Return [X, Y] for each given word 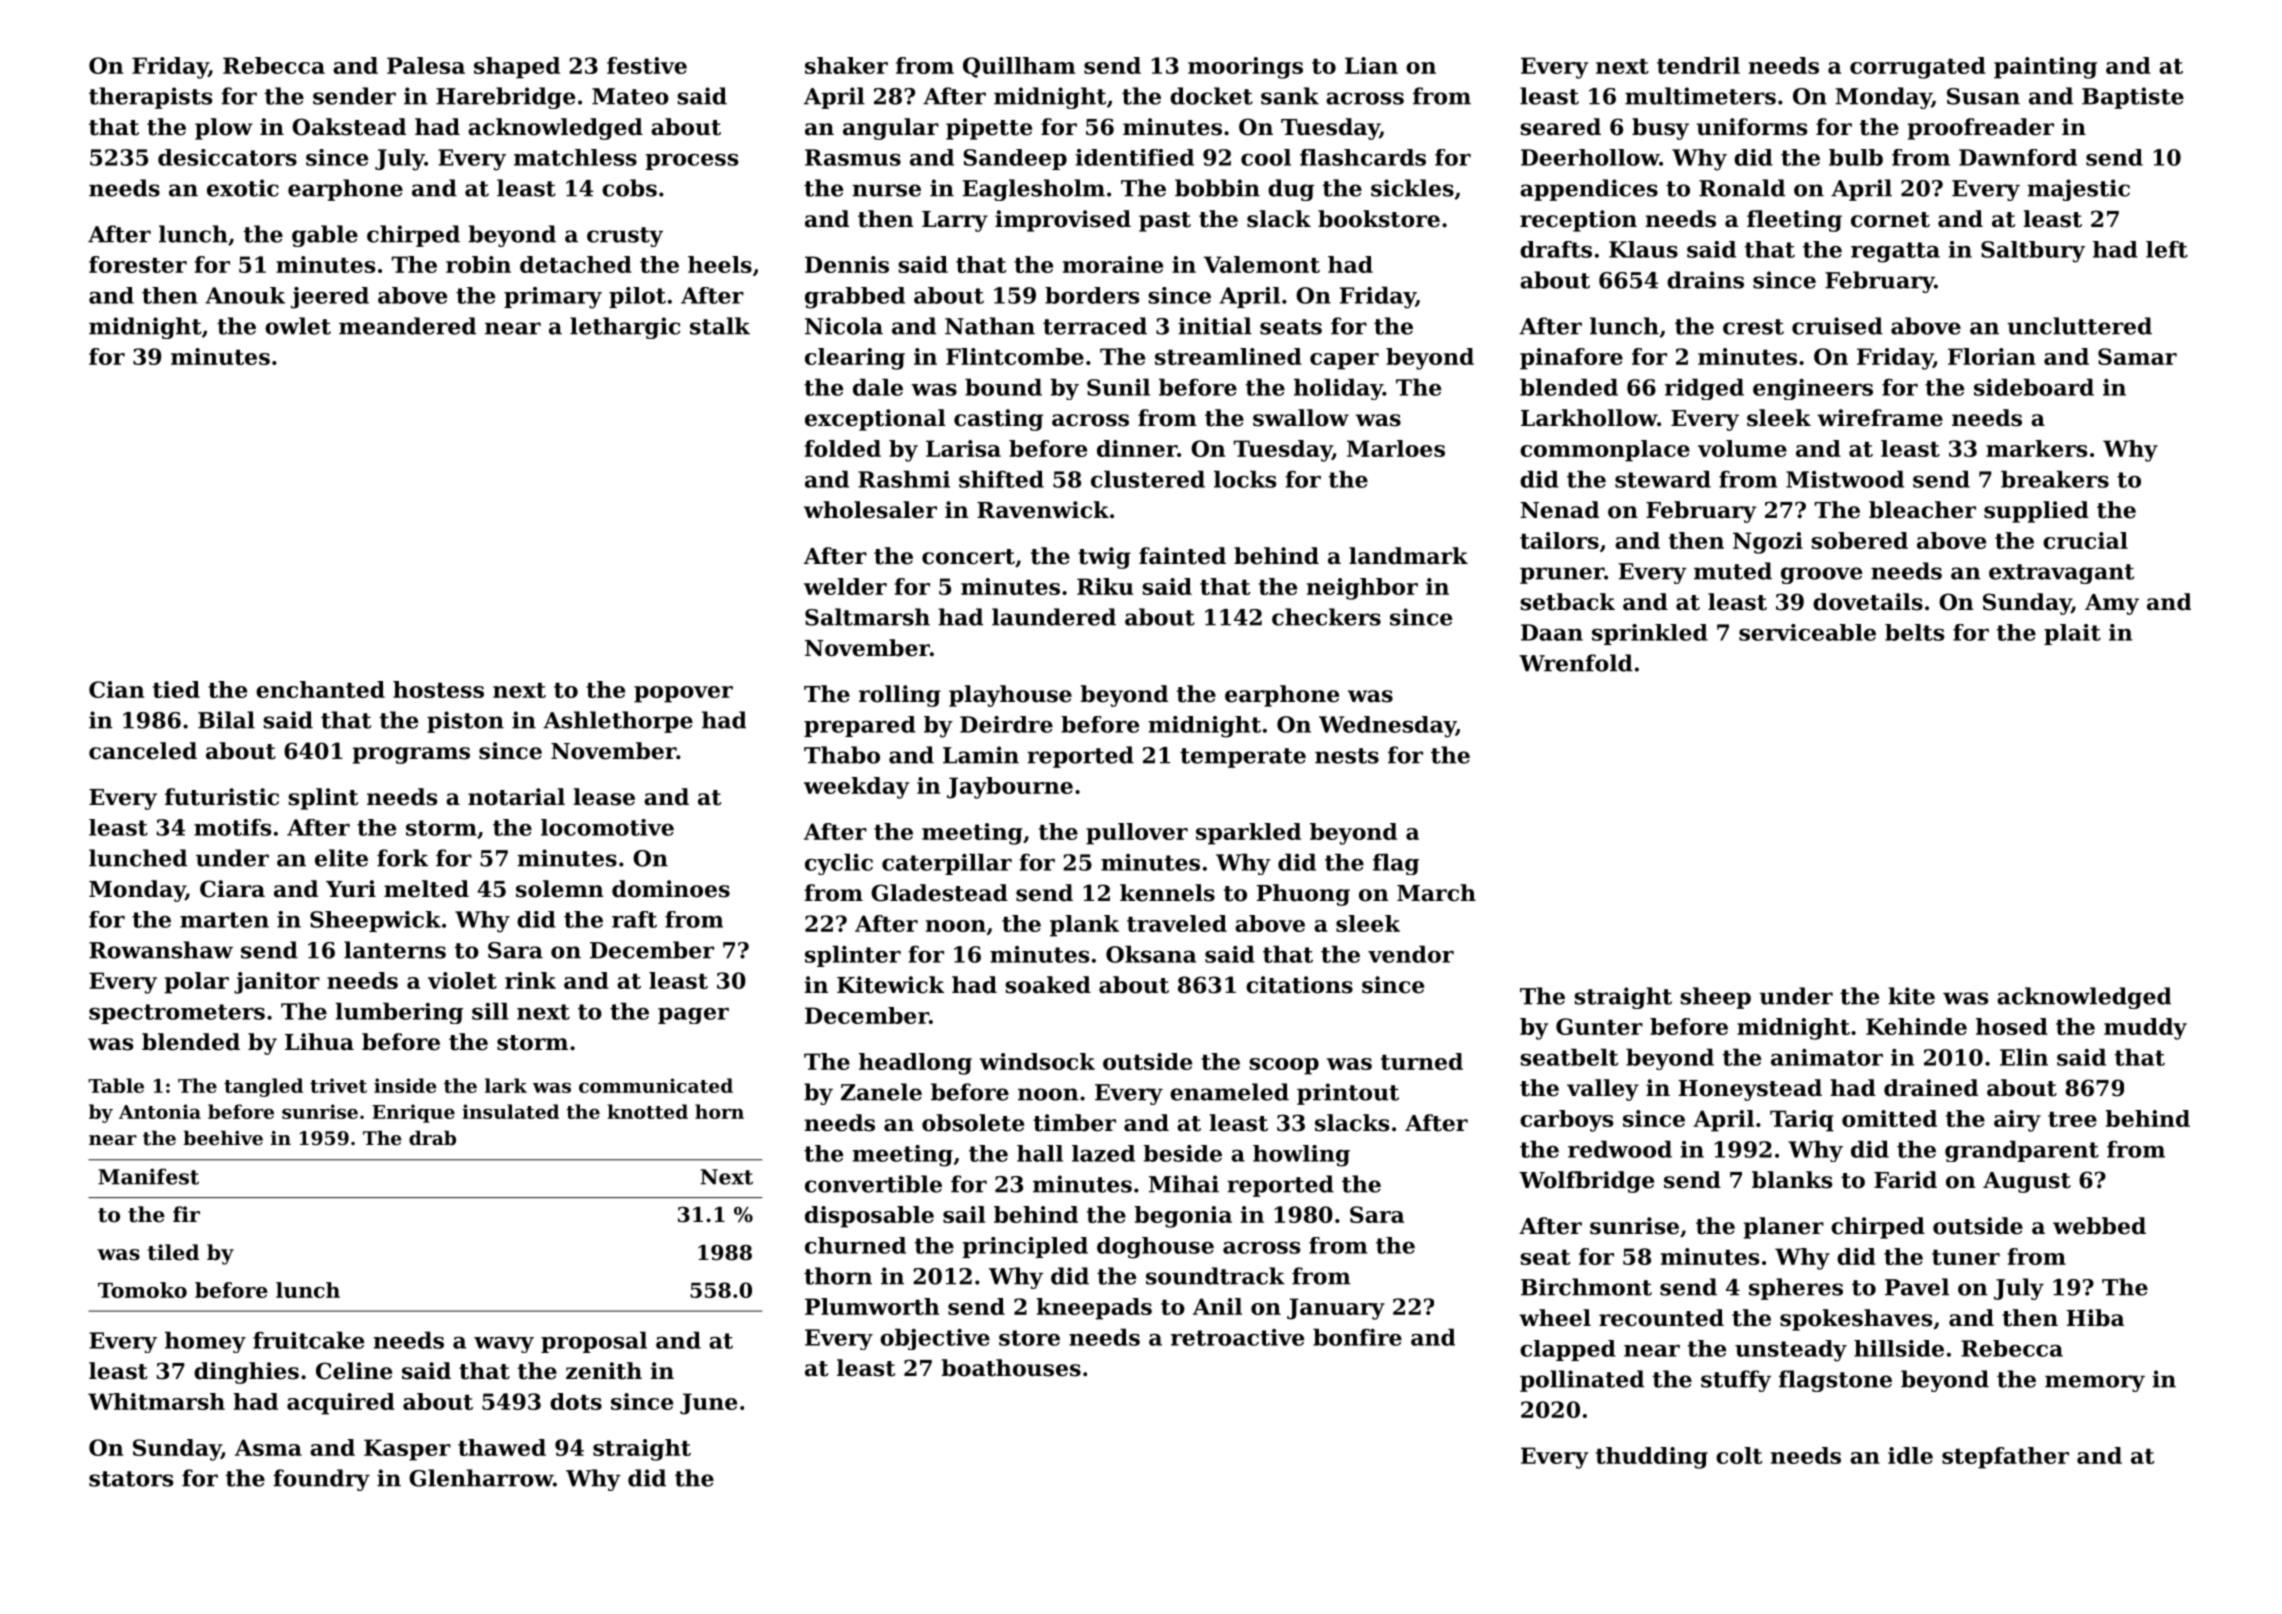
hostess [438, 689]
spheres [1796, 1289]
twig [1104, 558]
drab [432, 1137]
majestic [2078, 190]
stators [131, 1479]
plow [224, 129]
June [708, 1404]
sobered [1859, 540]
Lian [1371, 65]
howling [1301, 1156]
